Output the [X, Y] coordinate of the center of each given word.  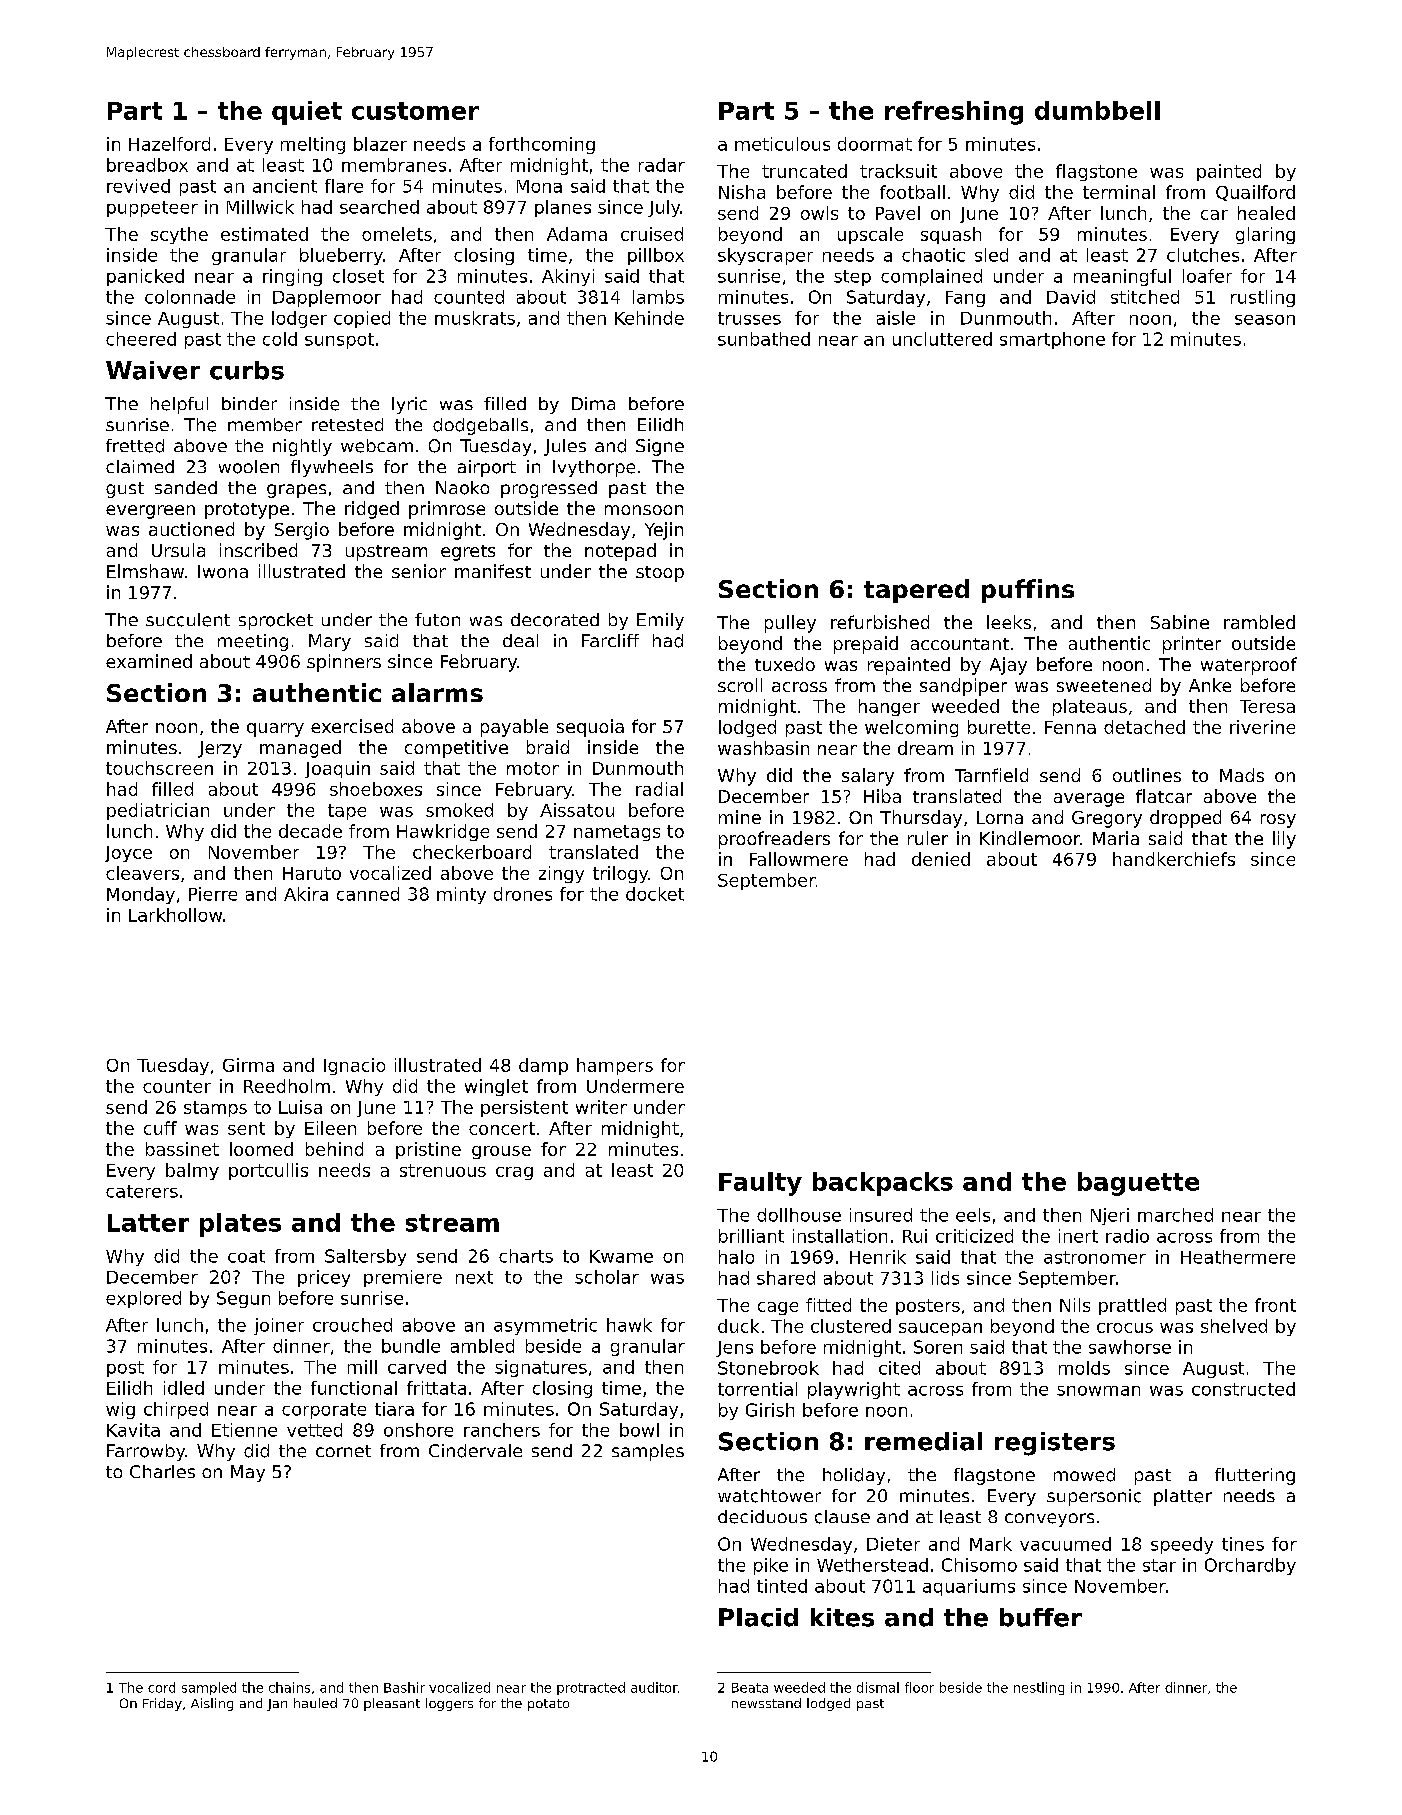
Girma [248, 1065]
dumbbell [1097, 110]
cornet [343, 1451]
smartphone [1052, 340]
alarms [437, 692]
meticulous [782, 144]
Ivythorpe [594, 468]
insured [881, 1215]
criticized [974, 1236]
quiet [307, 113]
